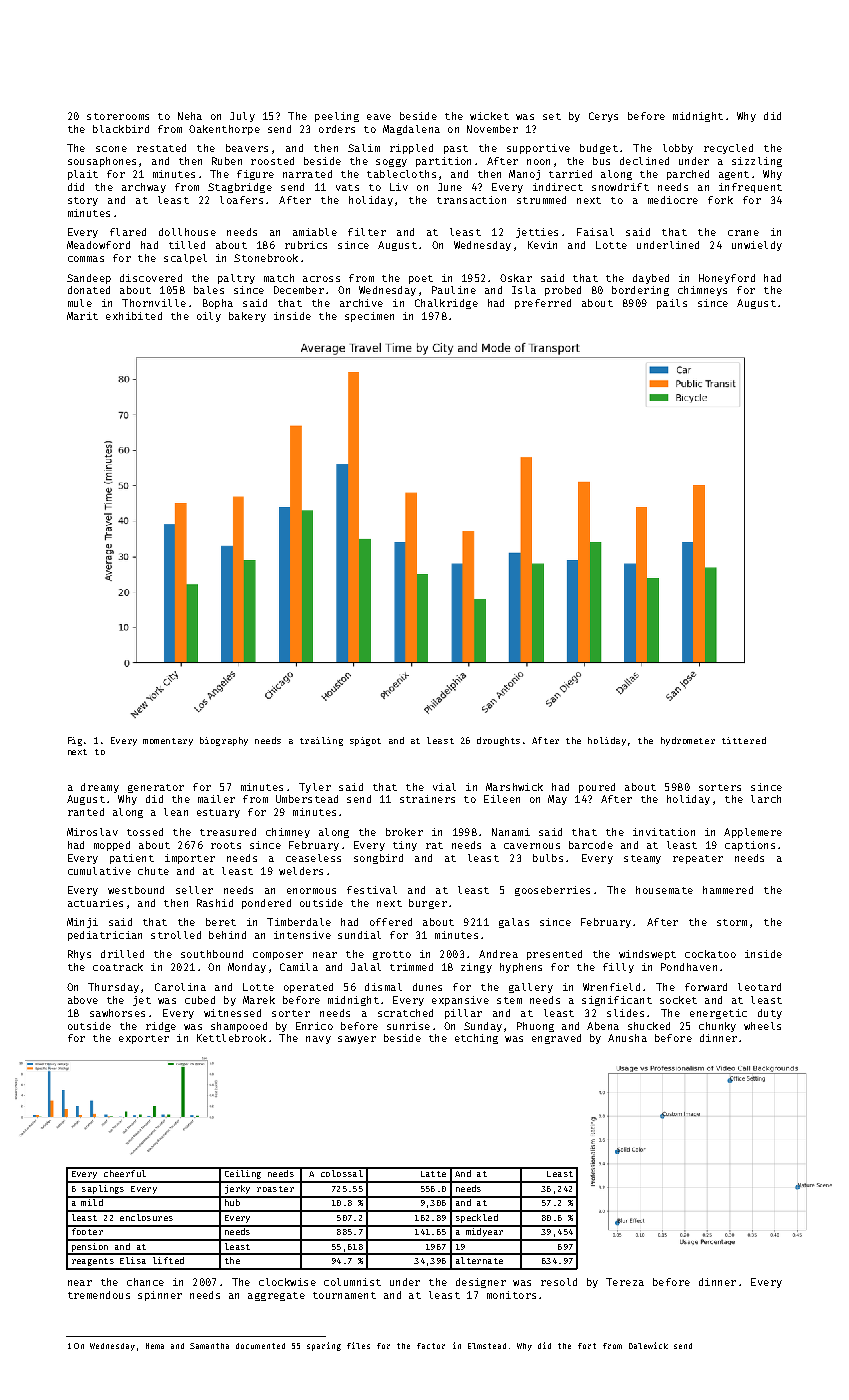  What do you see at coordinates (209, 1346) in the screenshot?
I see `Samantha` at bounding box center [209, 1346].
